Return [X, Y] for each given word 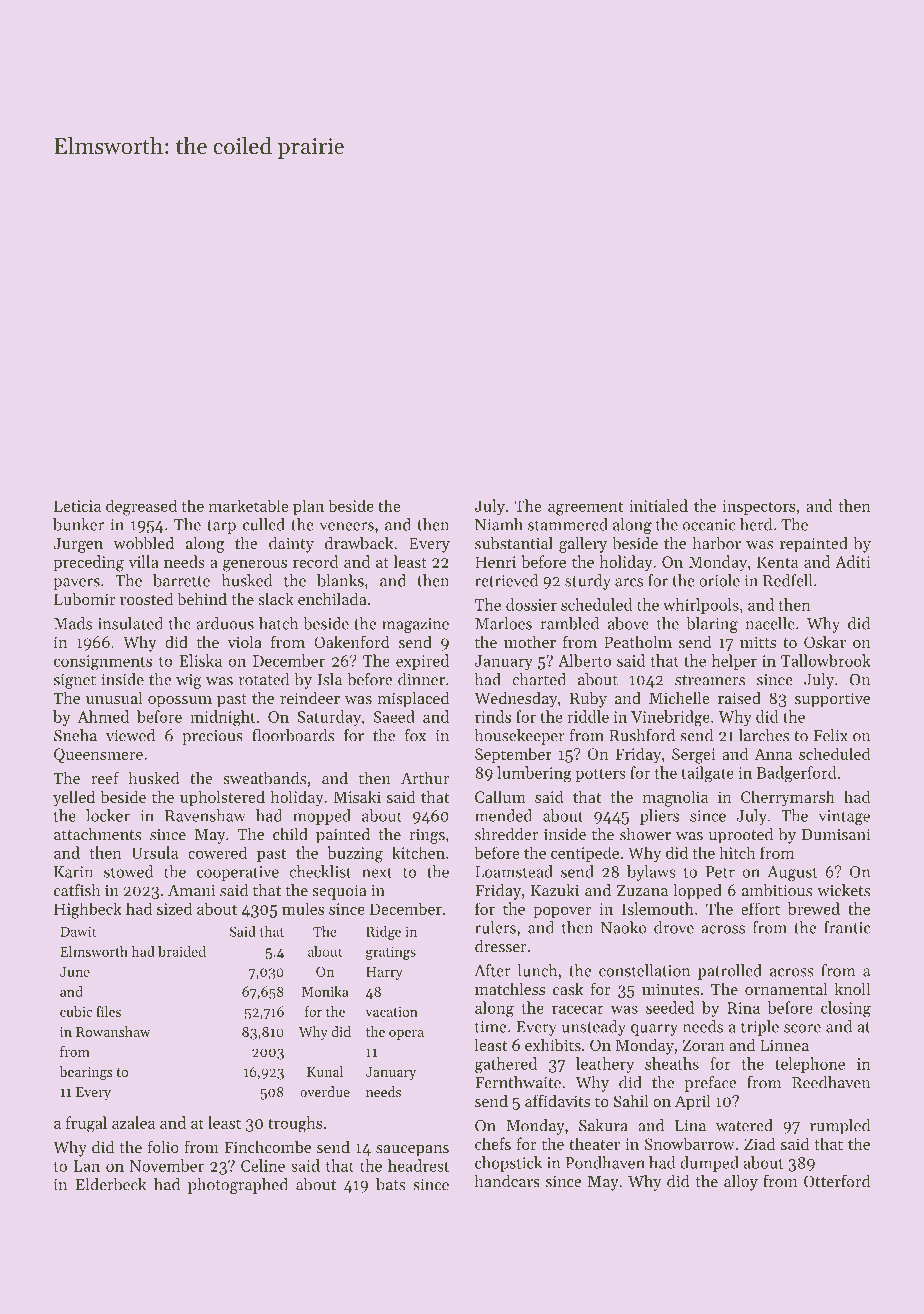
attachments [97, 834]
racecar [578, 1009]
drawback [359, 543]
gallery [583, 545]
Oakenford [352, 641]
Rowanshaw [113, 1031]
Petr [720, 872]
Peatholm [638, 641]
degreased [141, 507]
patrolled [730, 972]
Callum [500, 796]
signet [75, 681]
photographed [238, 1186]
